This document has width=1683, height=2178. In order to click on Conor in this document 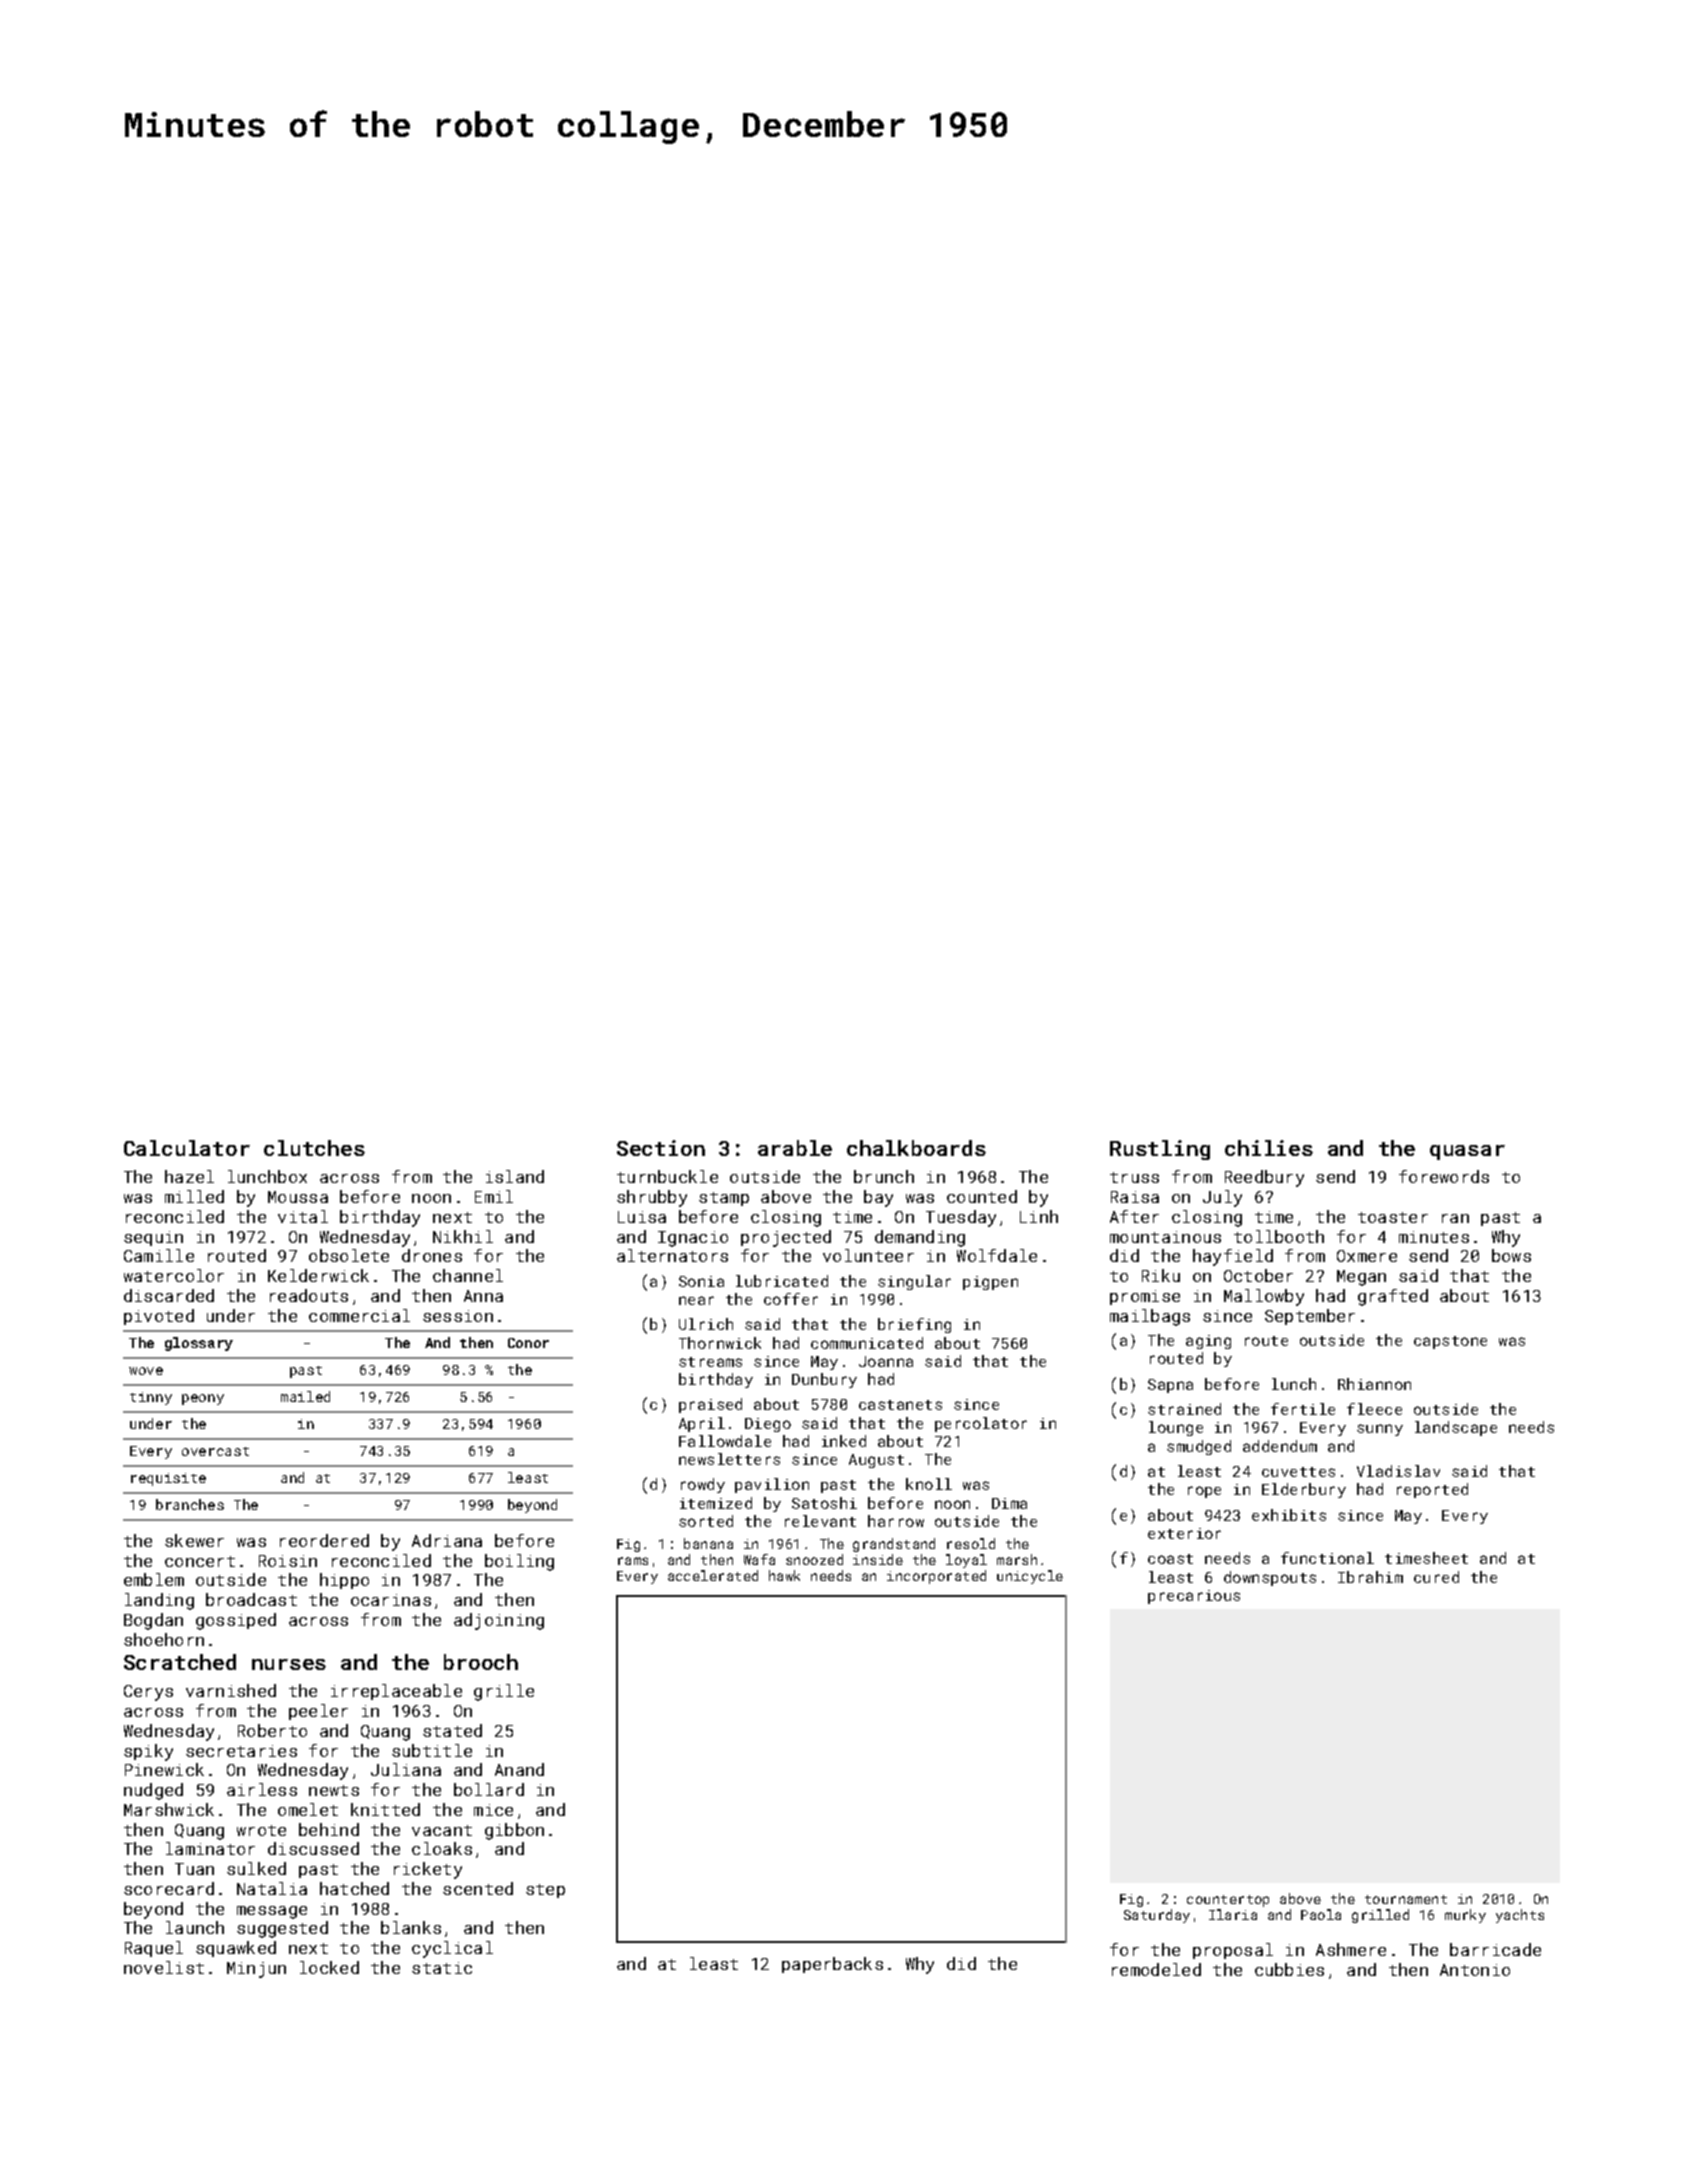, I will do `click(528, 1343)`.
